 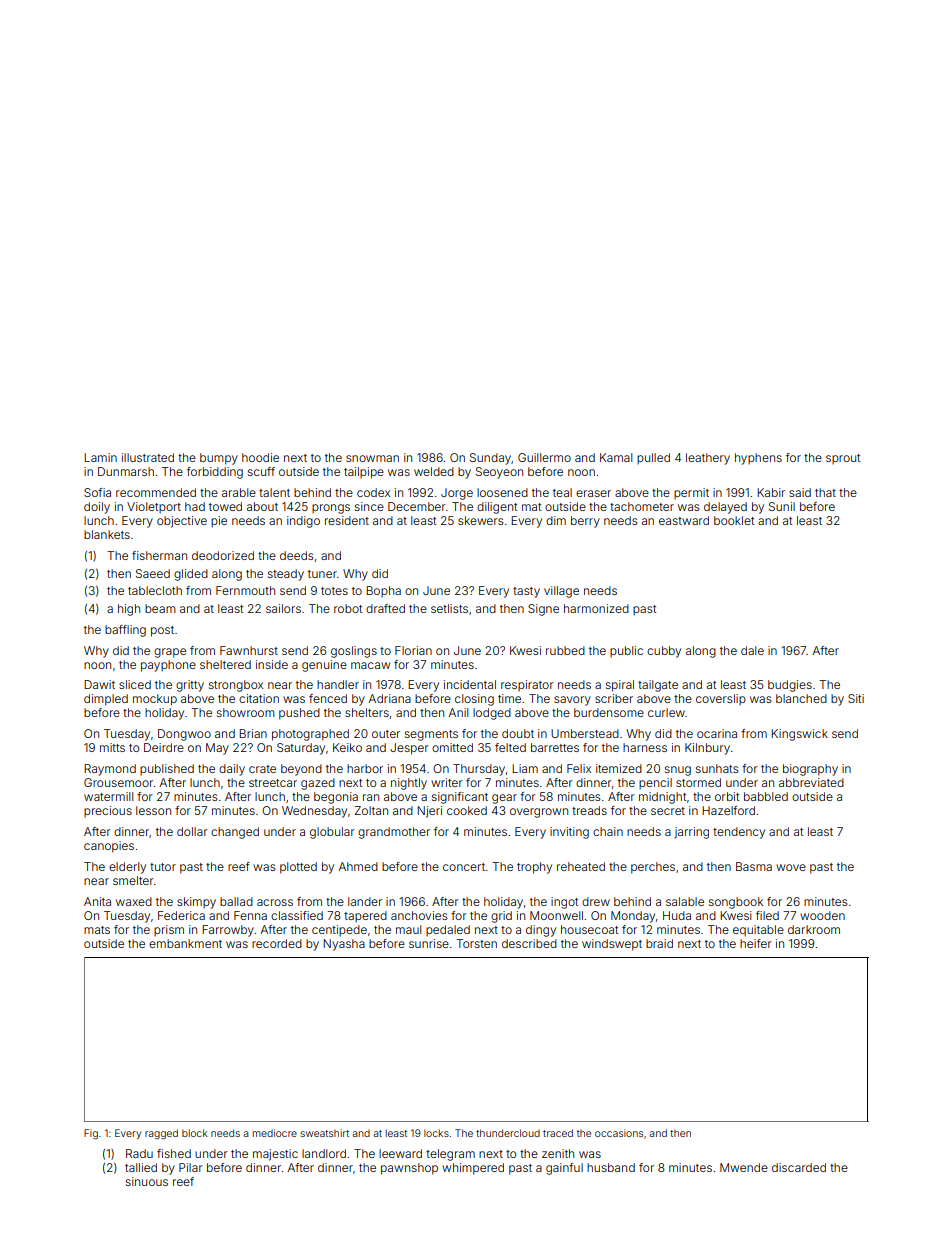 I want to click on mockup, so click(x=155, y=700).
